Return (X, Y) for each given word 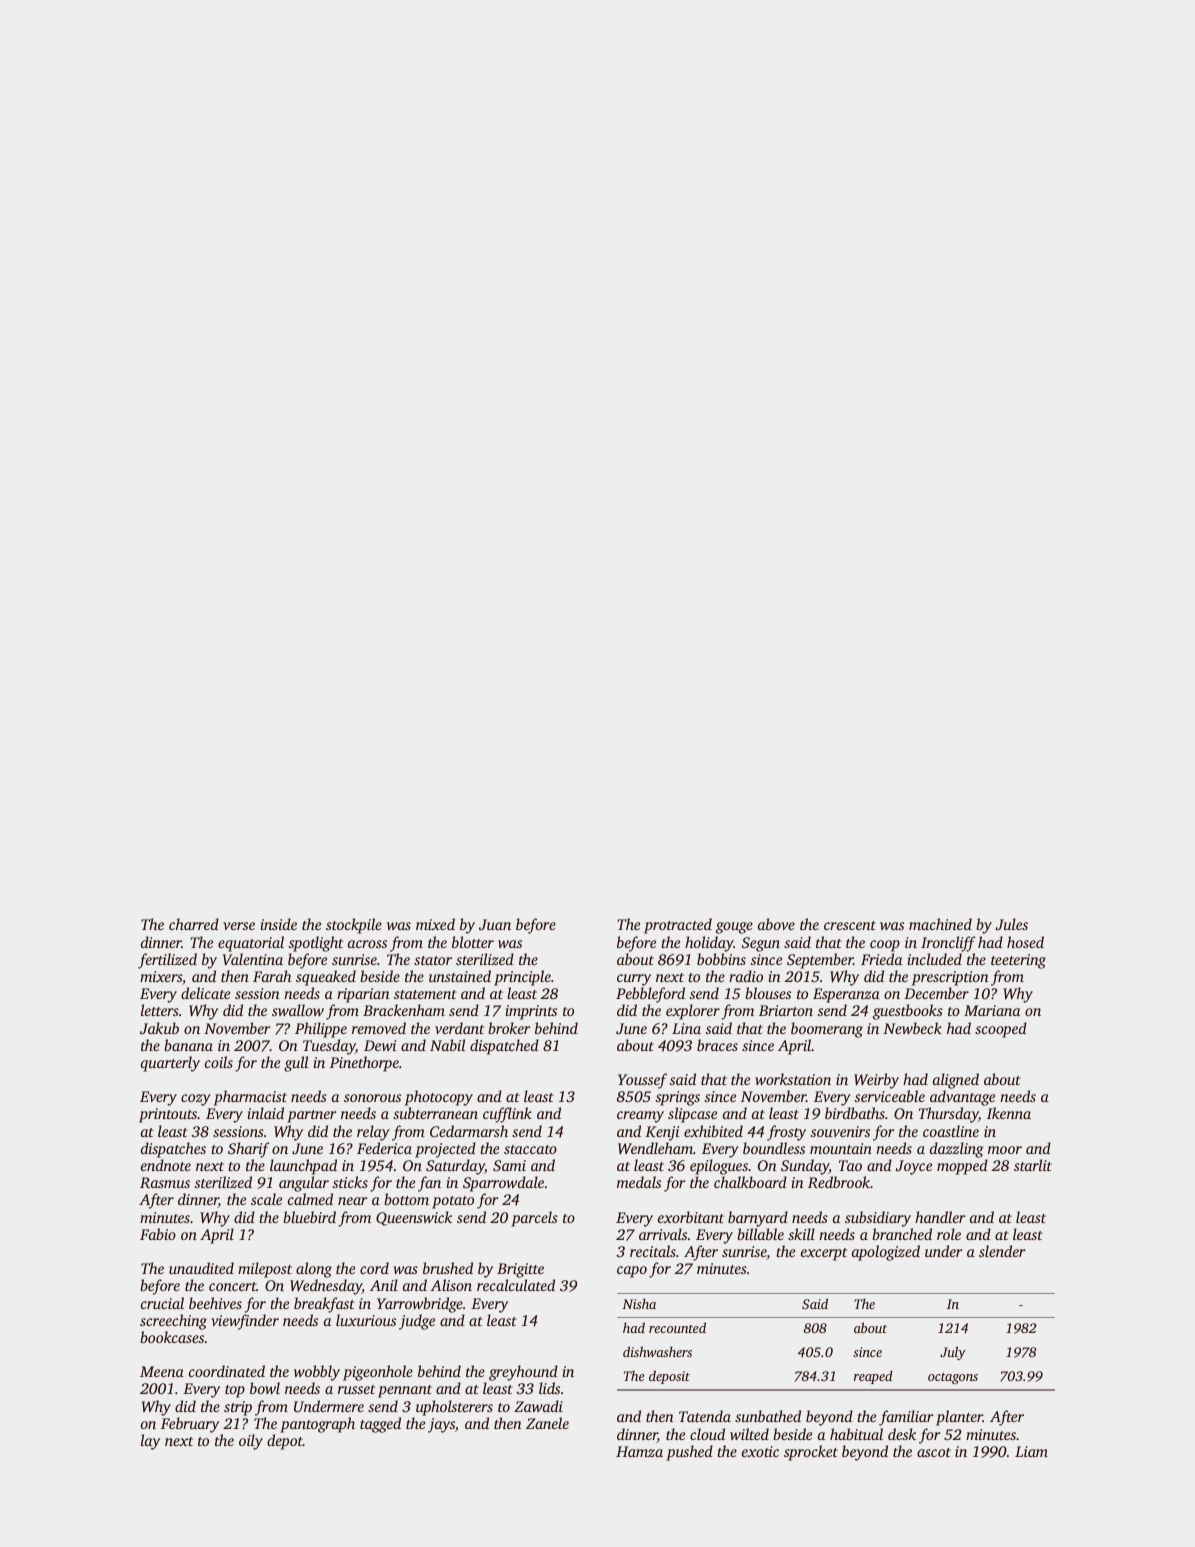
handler (940, 1217)
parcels (534, 1219)
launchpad (303, 1167)
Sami (509, 1165)
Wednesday (326, 1287)
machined (940, 924)
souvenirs (840, 1131)
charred (194, 924)
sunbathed (768, 1416)
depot (285, 1442)
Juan (495, 924)
